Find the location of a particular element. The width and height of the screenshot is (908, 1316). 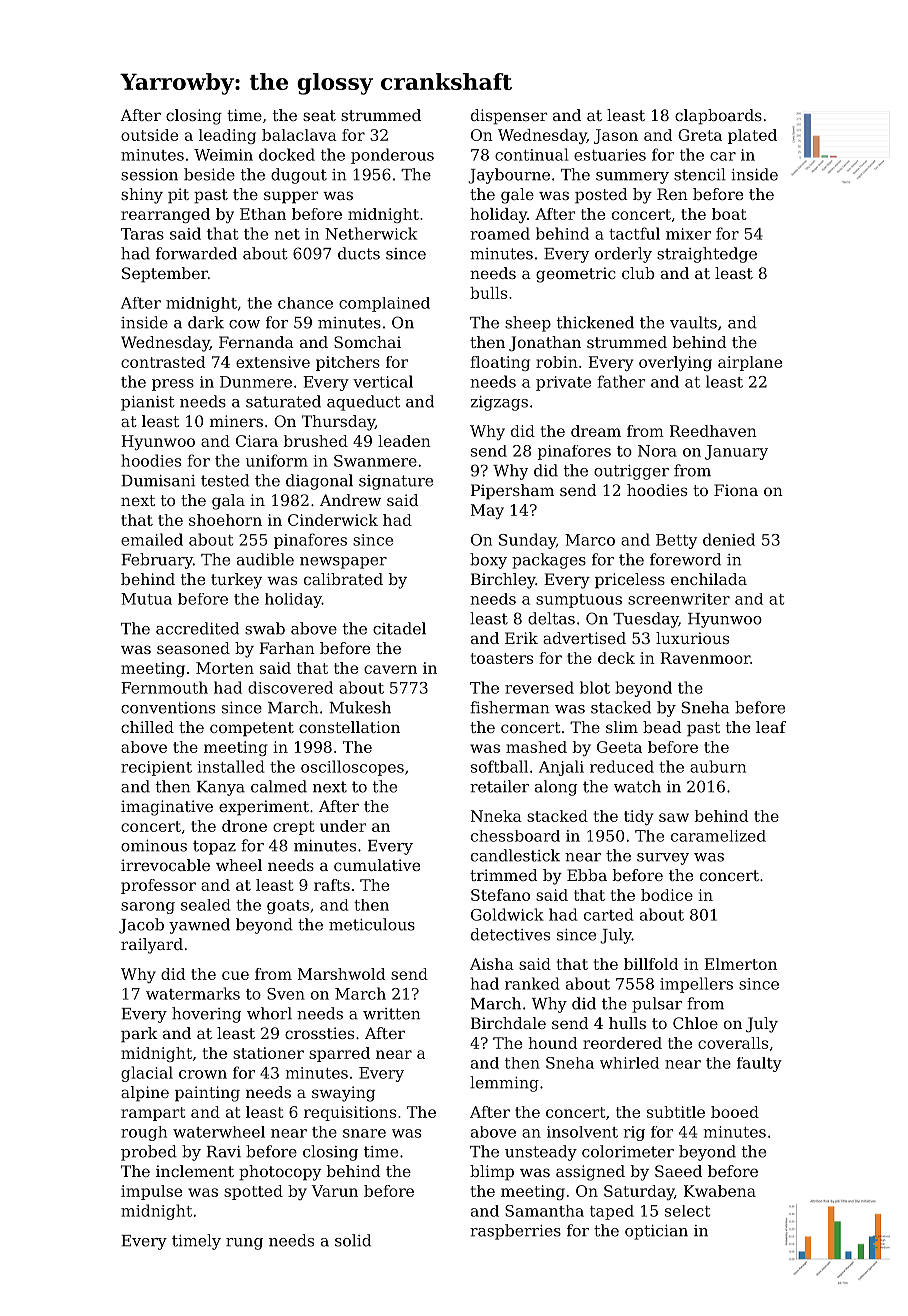

Elmerton is located at coordinates (740, 964).
